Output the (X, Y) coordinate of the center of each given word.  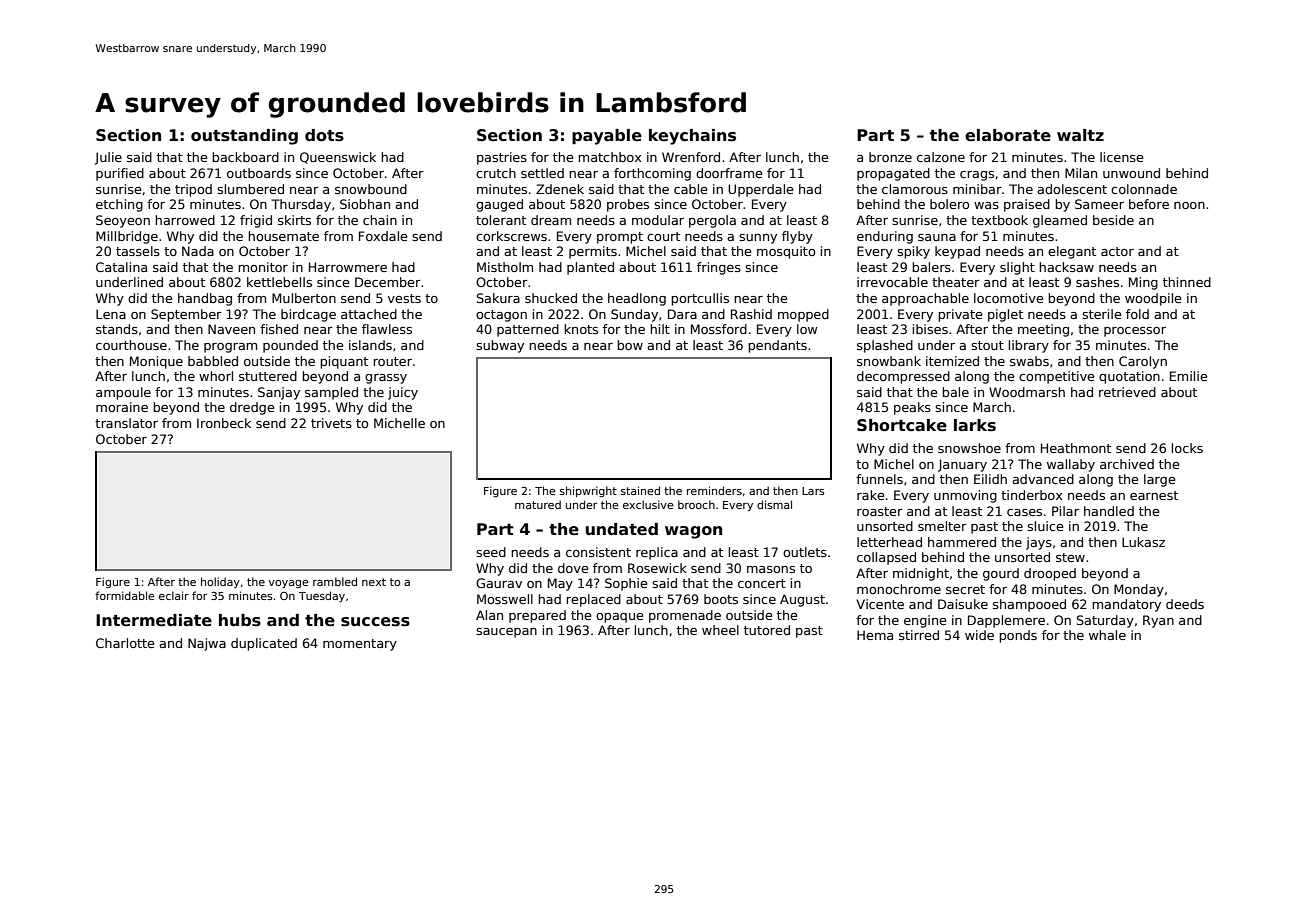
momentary (360, 645)
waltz (1080, 135)
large (1159, 480)
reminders (714, 490)
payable (607, 137)
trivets (331, 423)
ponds (1018, 636)
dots (324, 135)
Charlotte (125, 643)
